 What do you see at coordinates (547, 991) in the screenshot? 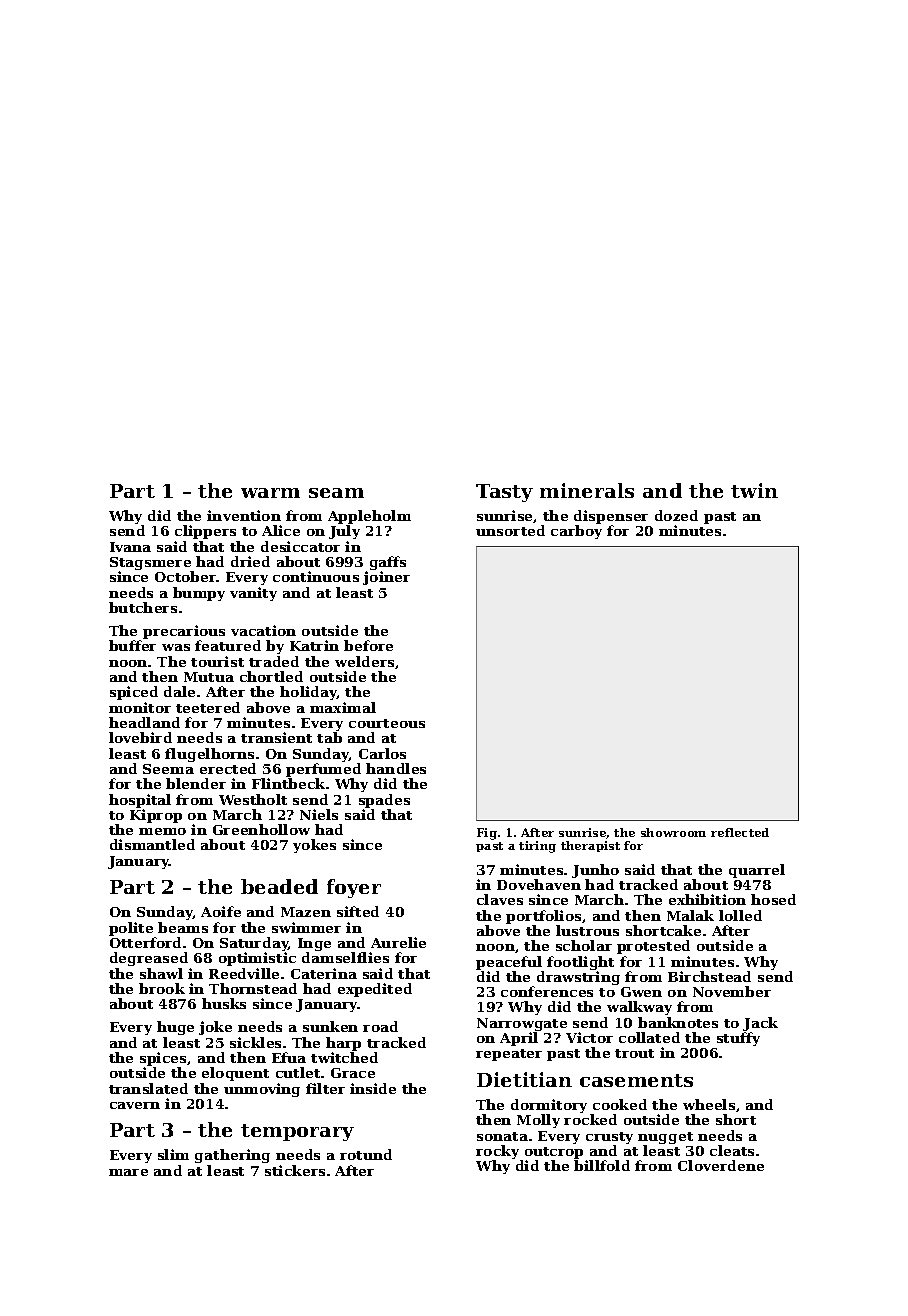
I see `conferences` at bounding box center [547, 991].
